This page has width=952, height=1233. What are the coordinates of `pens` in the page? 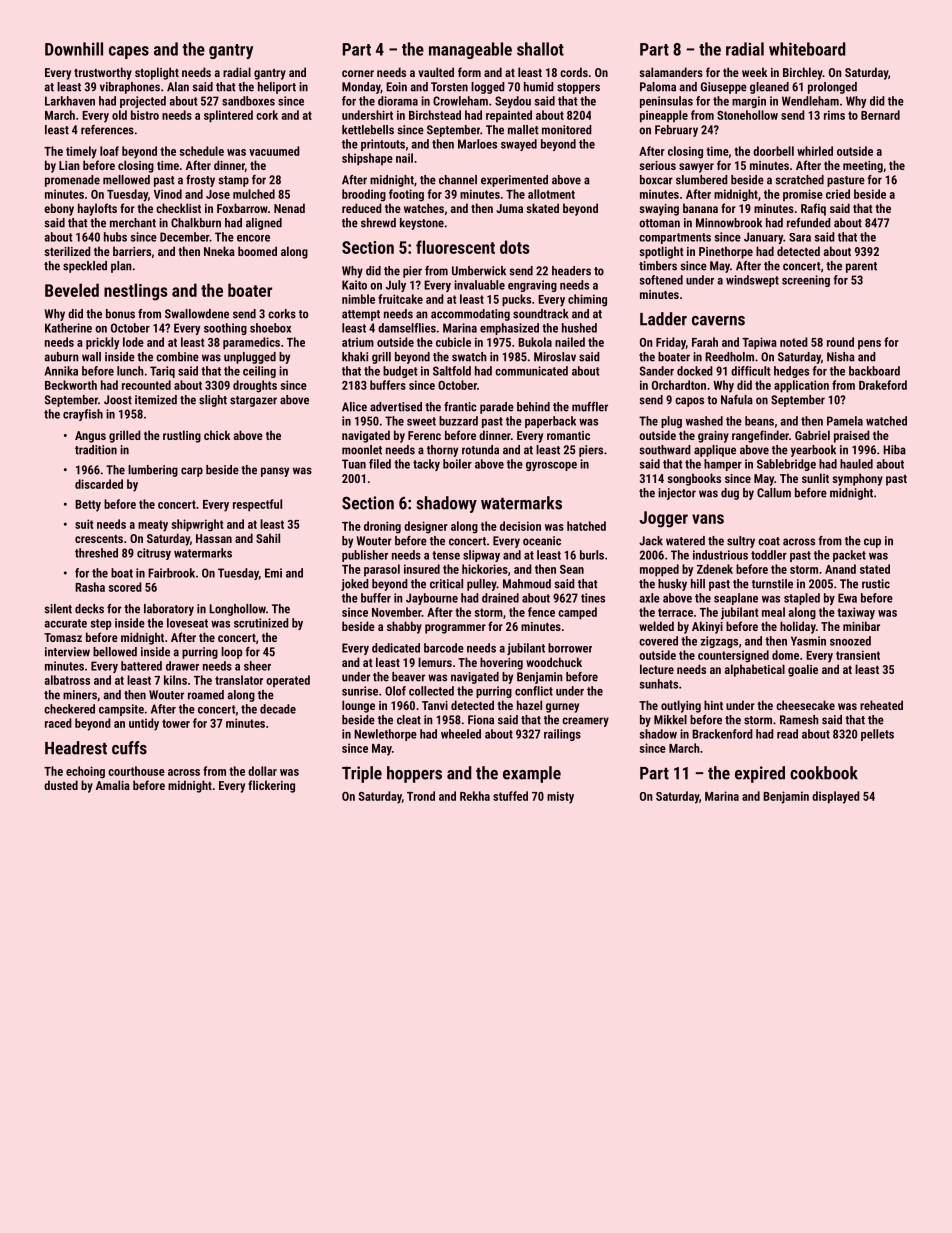 It's located at (869, 344).
